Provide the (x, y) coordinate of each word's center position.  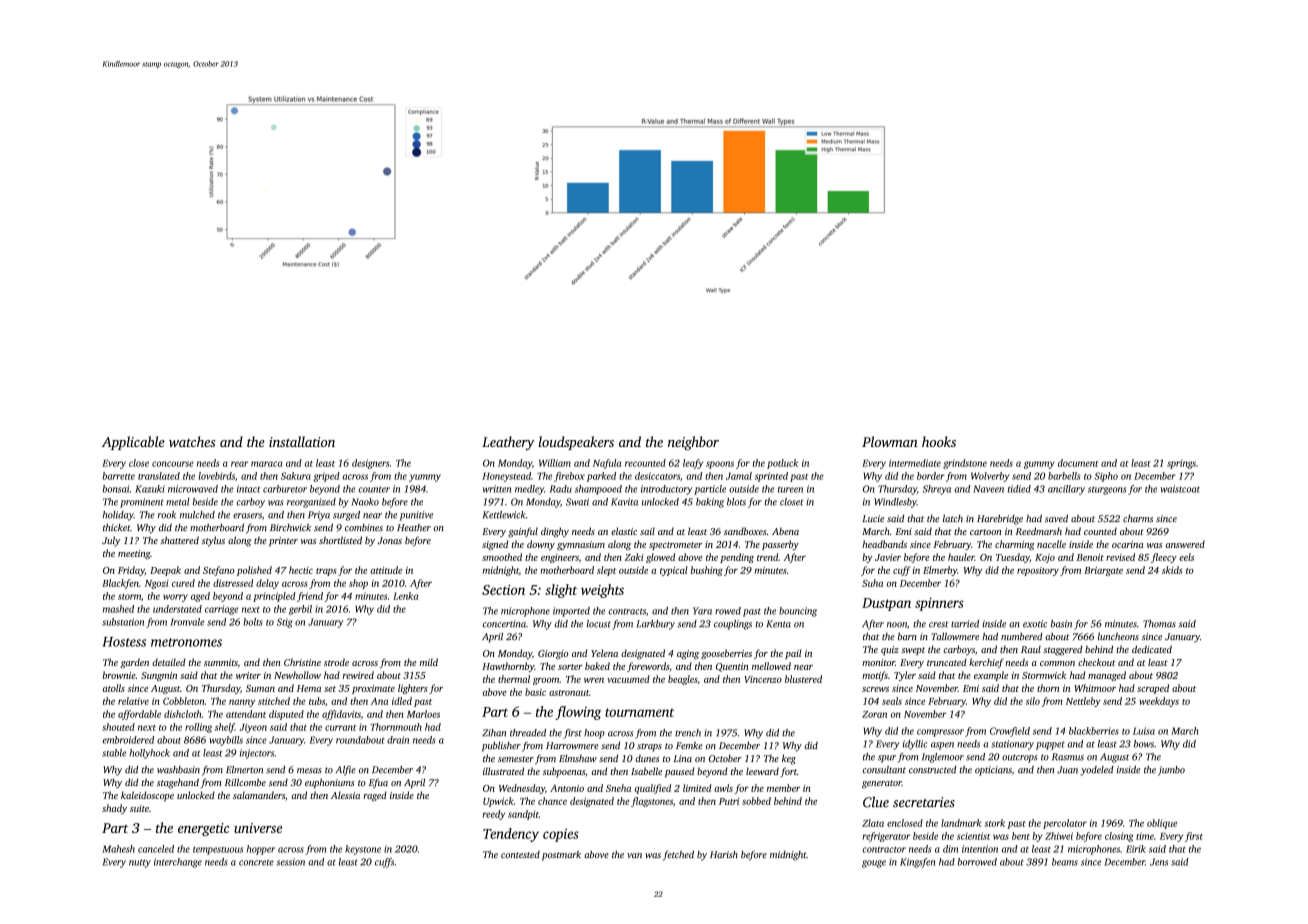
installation (302, 441)
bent (1021, 836)
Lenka (405, 596)
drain (398, 740)
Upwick (498, 802)
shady (114, 809)
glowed (660, 558)
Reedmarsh (1039, 531)
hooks (939, 441)
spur (887, 759)
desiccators (657, 476)
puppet (1050, 745)
